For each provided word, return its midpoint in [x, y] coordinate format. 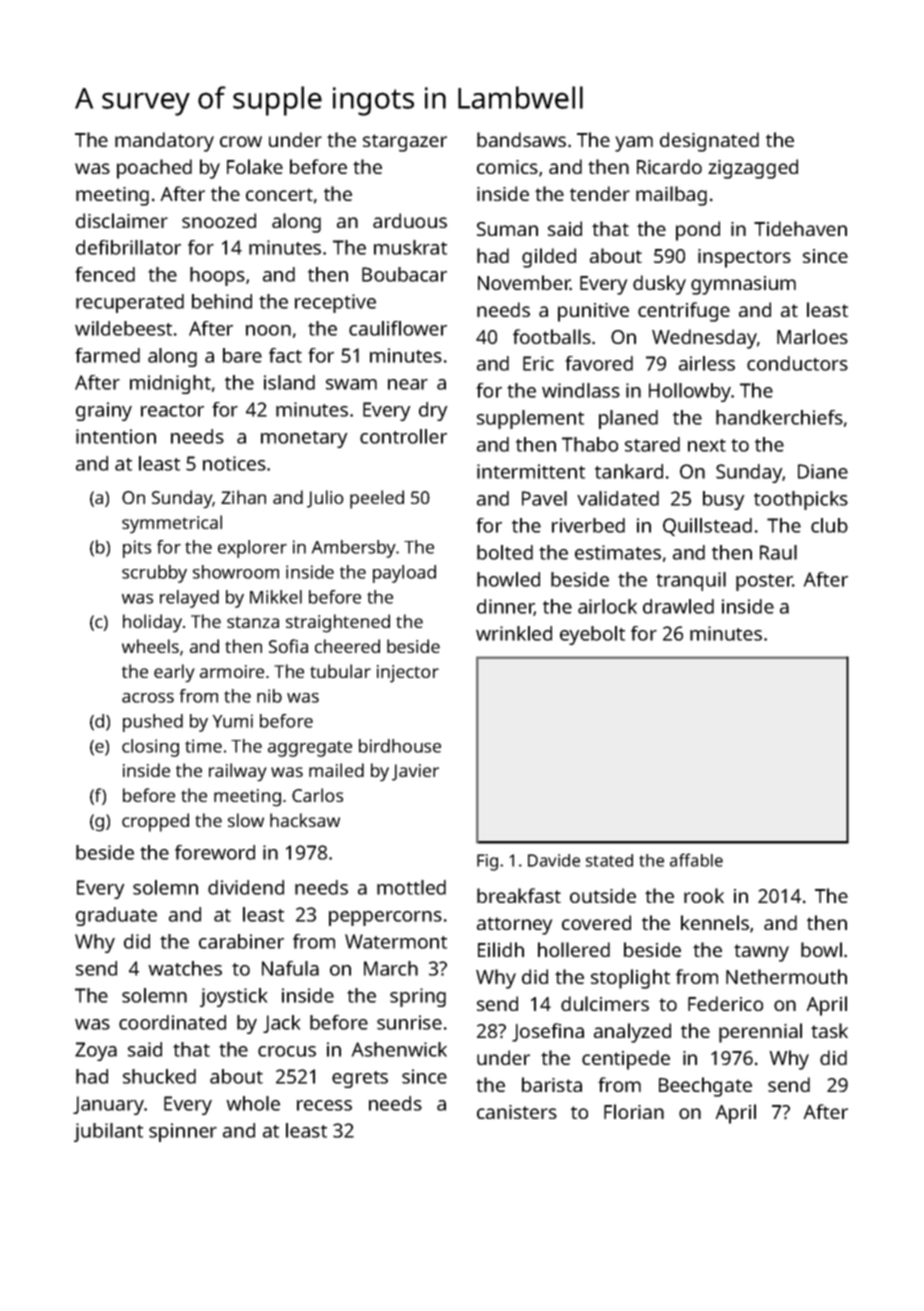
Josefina [548, 1032]
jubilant [108, 1132]
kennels [715, 922]
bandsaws [521, 139]
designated [709, 142]
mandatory [164, 142]
